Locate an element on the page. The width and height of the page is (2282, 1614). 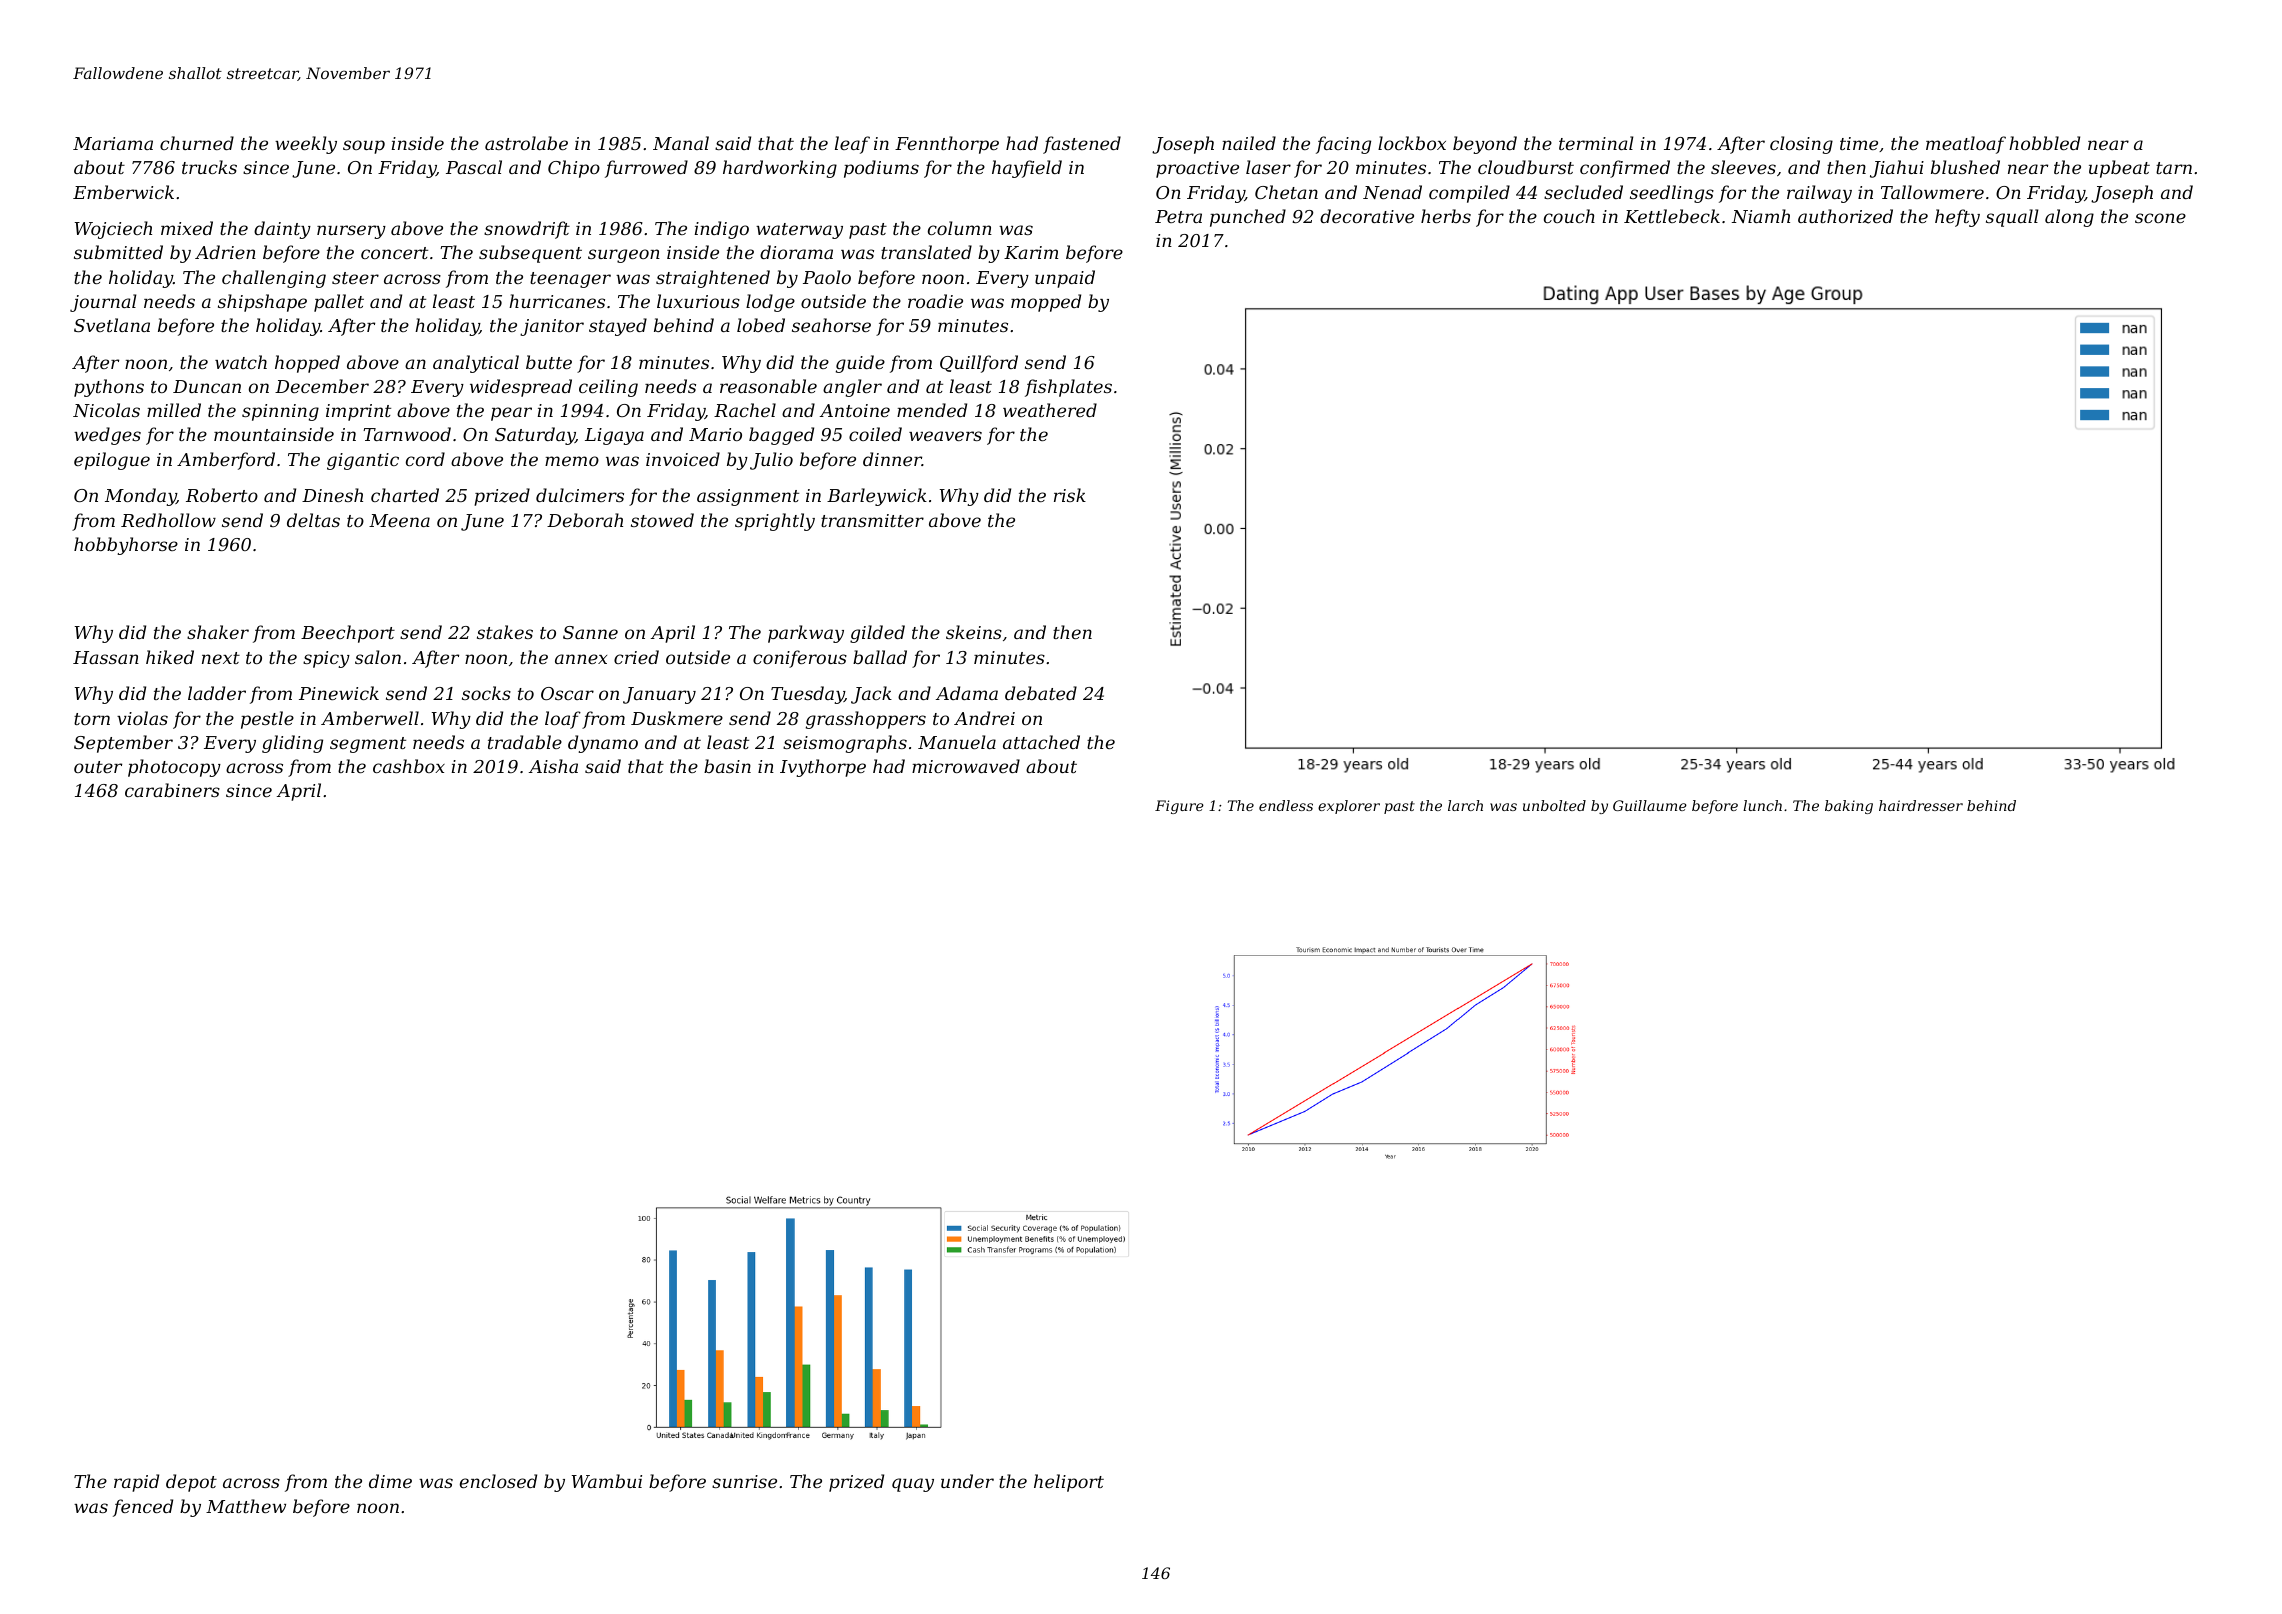
hairdresser is located at coordinates (1921, 805).
